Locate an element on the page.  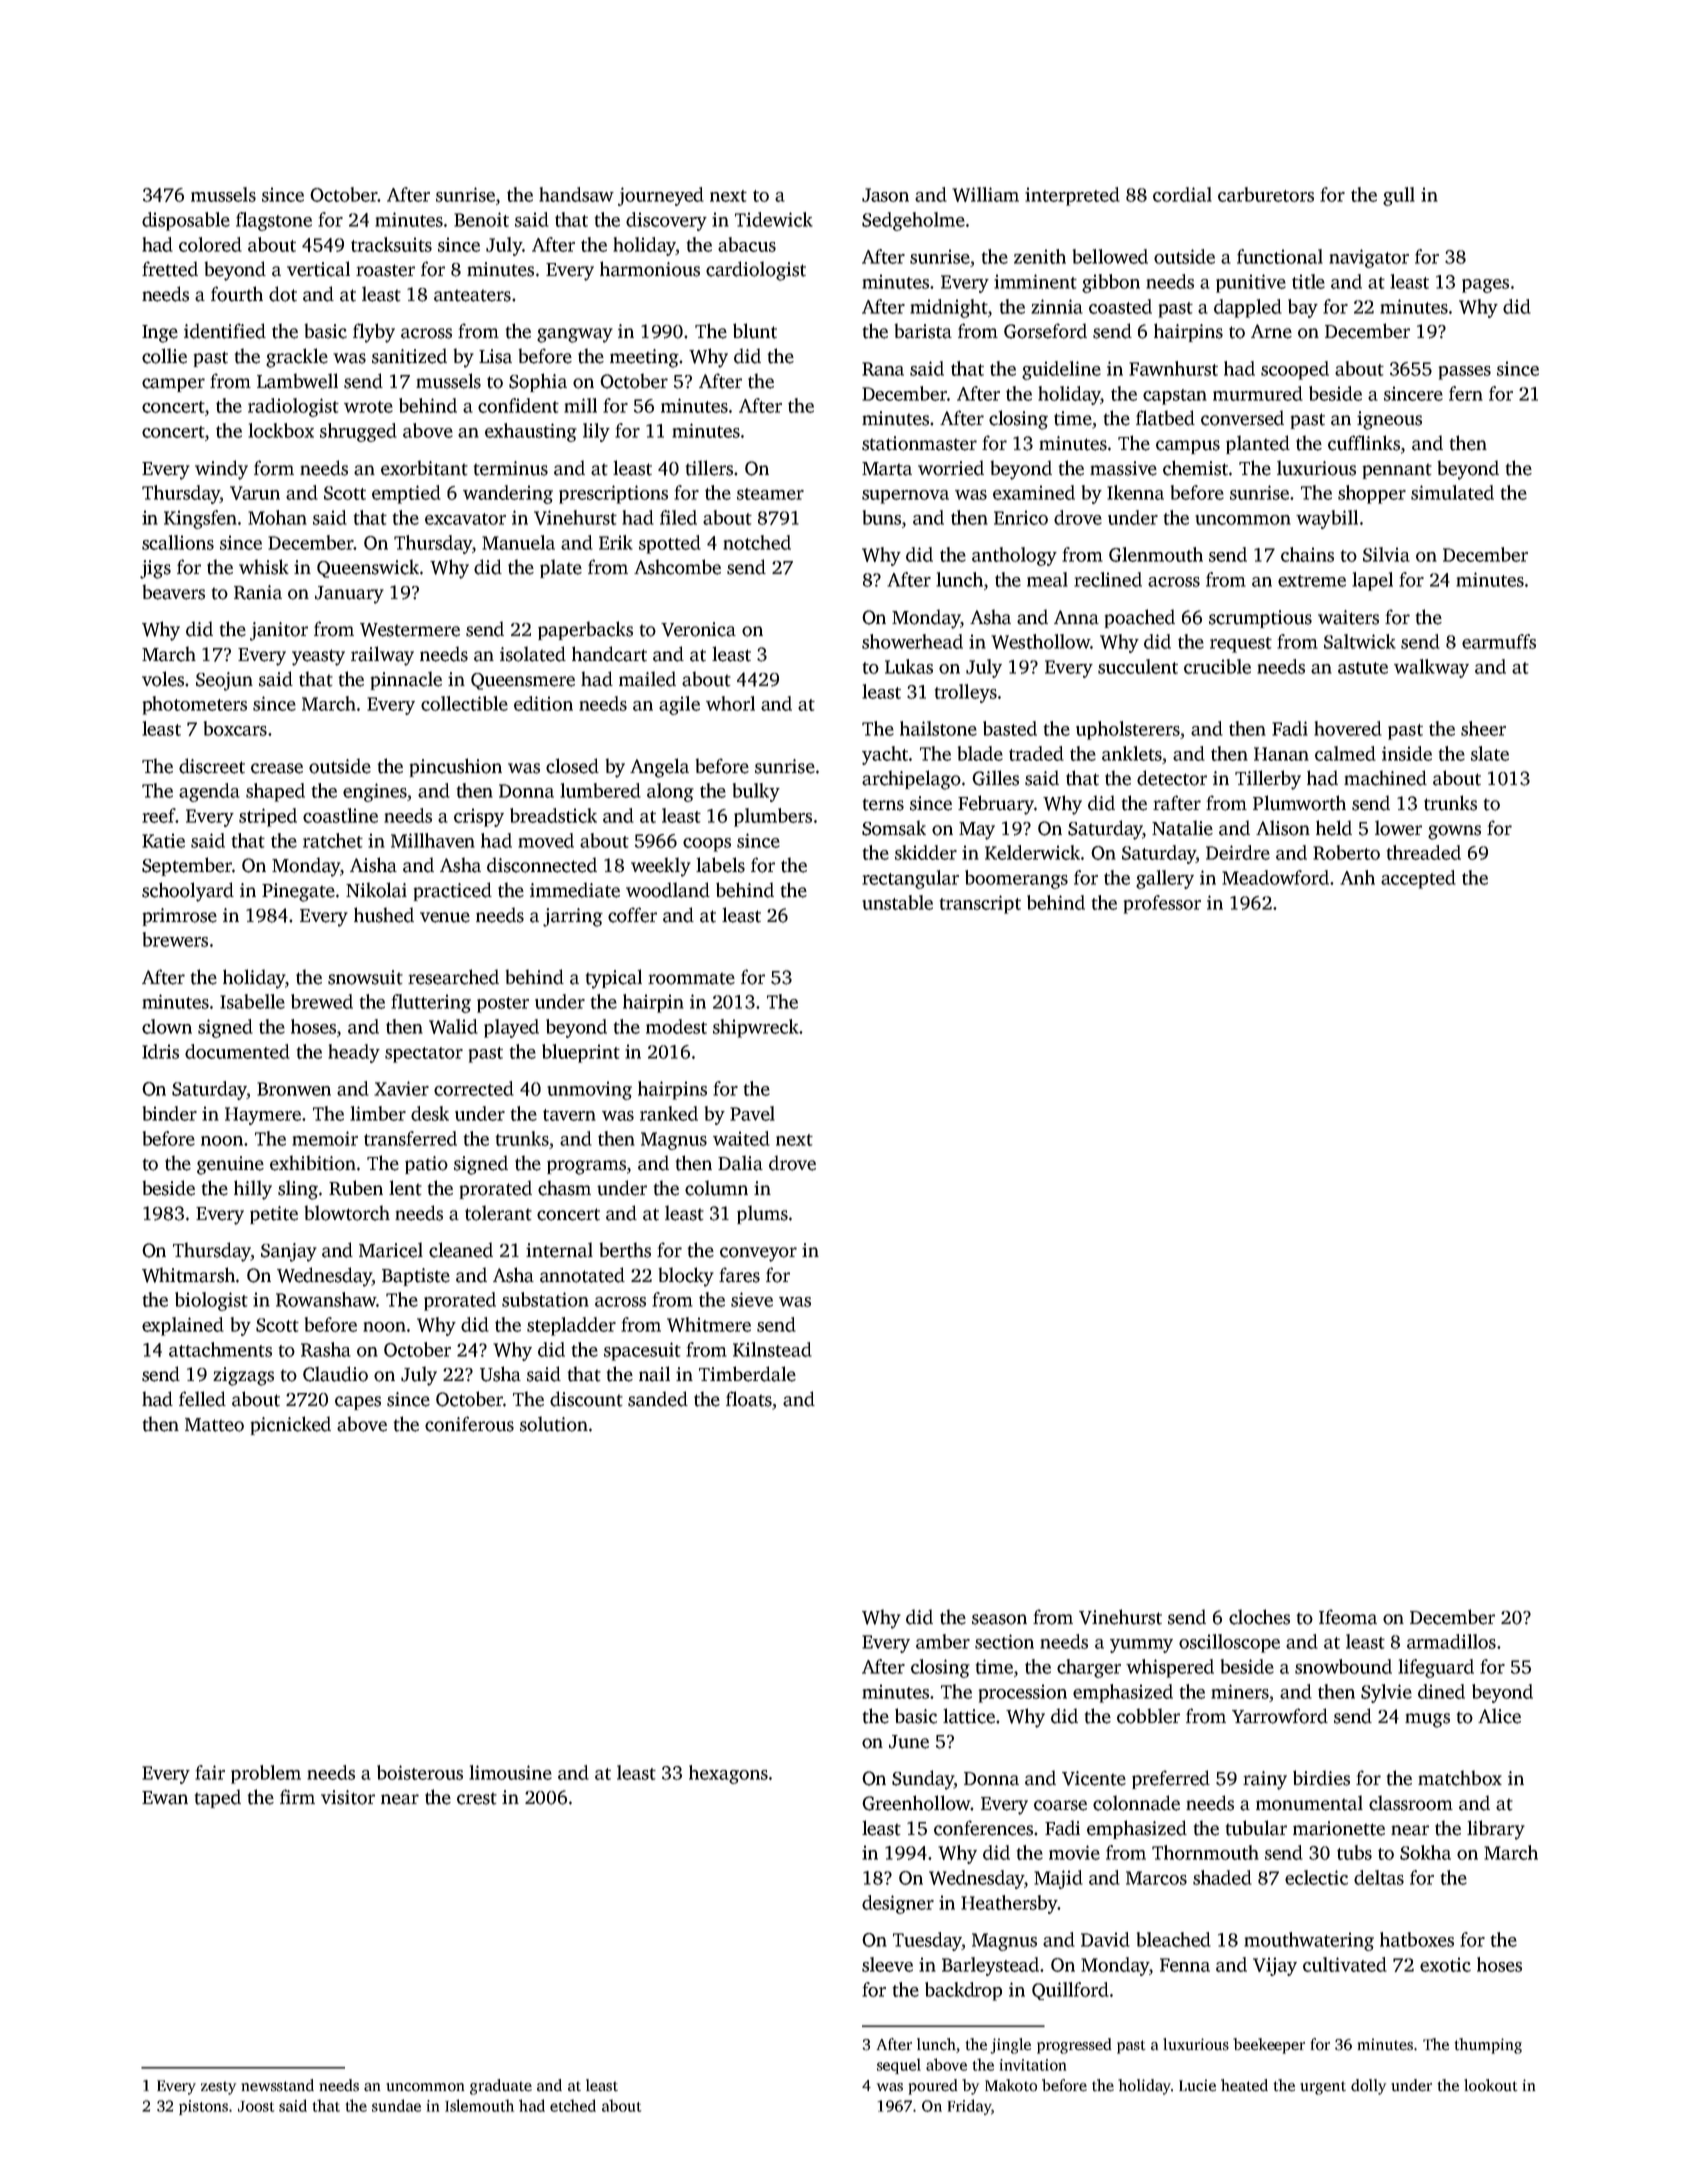
scallions is located at coordinates (178, 542).
